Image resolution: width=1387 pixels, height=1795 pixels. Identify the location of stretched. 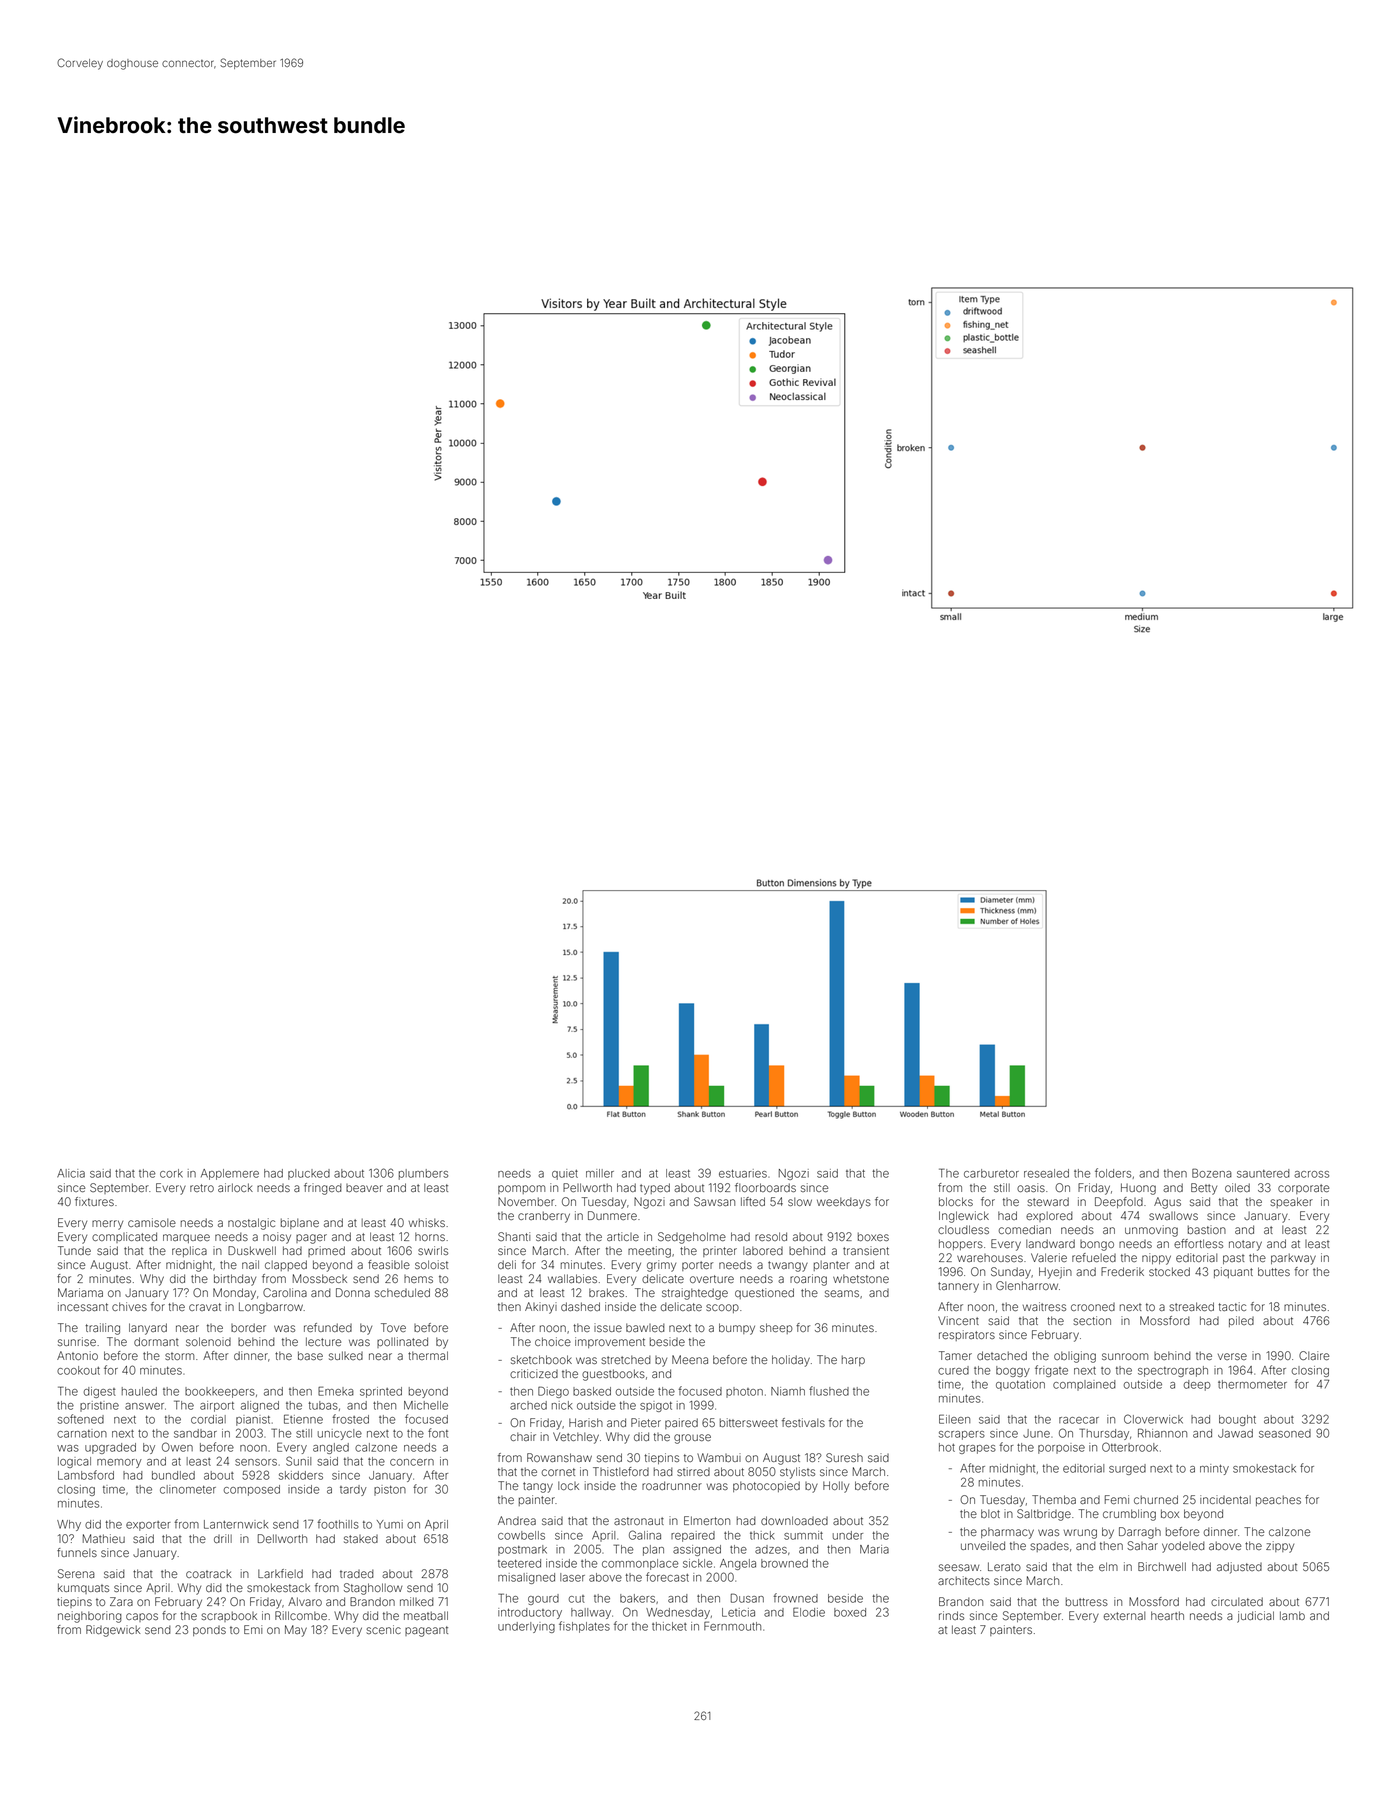
(626, 1359).
